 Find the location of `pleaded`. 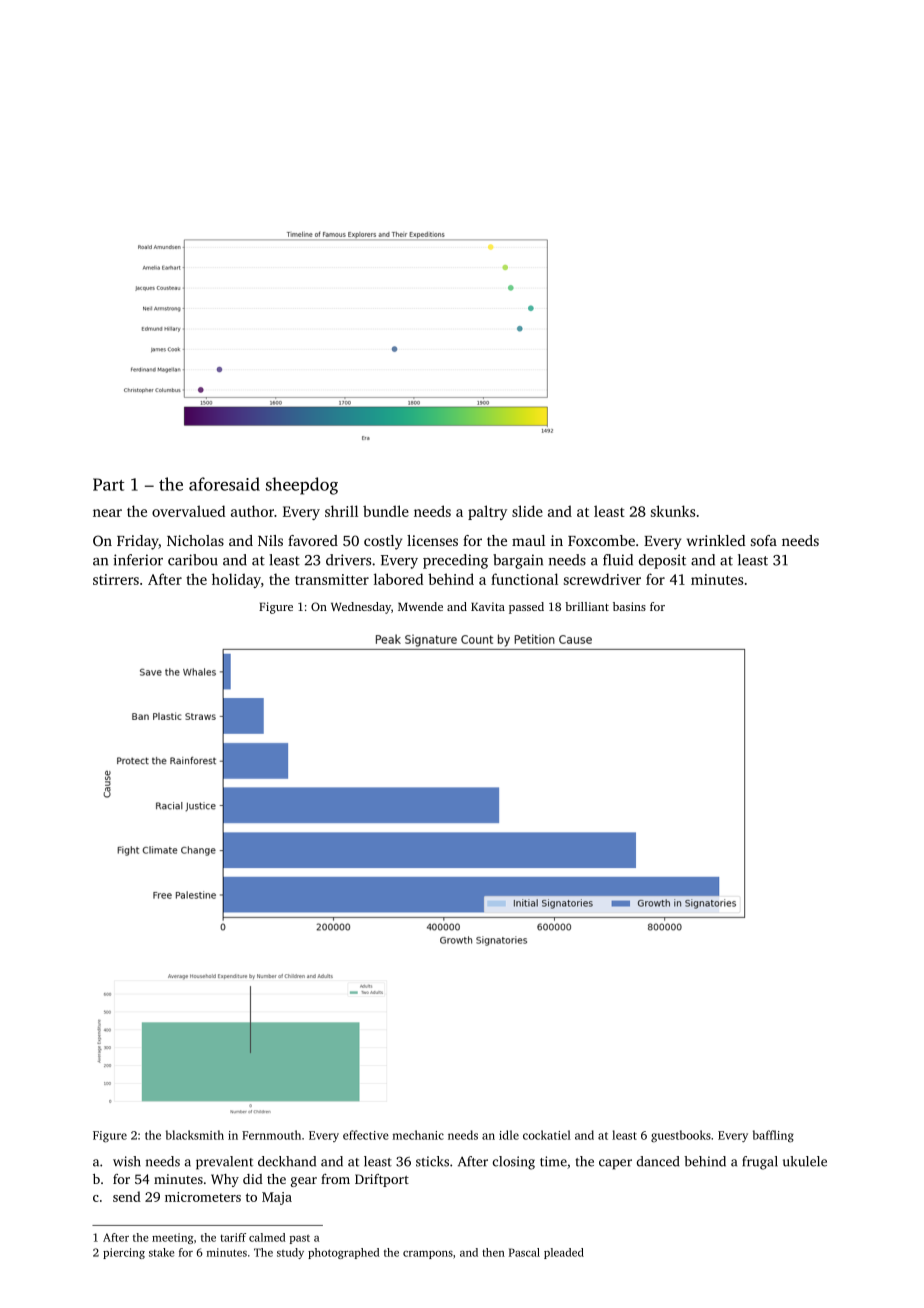

pleaded is located at coordinates (564, 1253).
